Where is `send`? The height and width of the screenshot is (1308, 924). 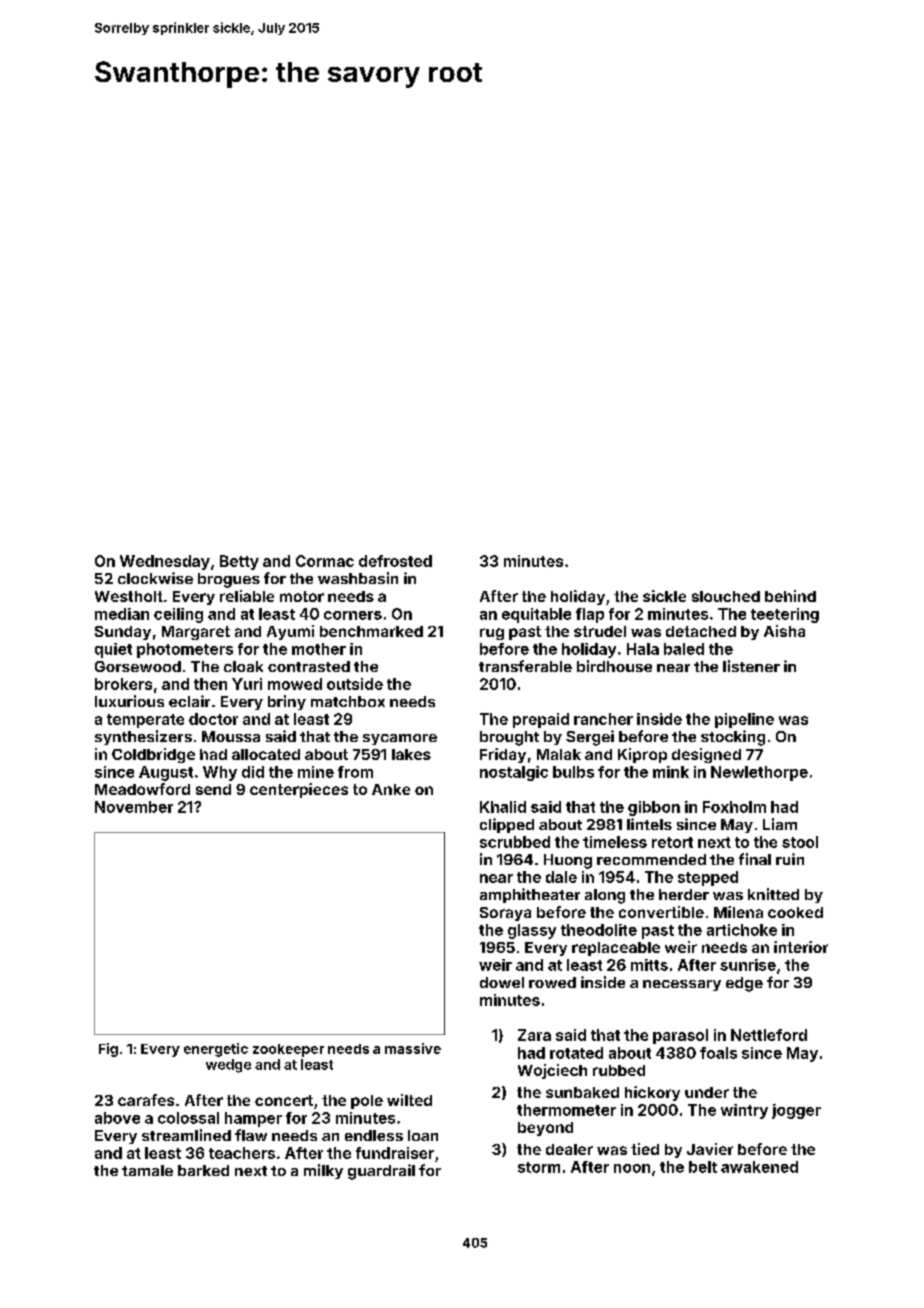
send is located at coordinates (213, 789).
